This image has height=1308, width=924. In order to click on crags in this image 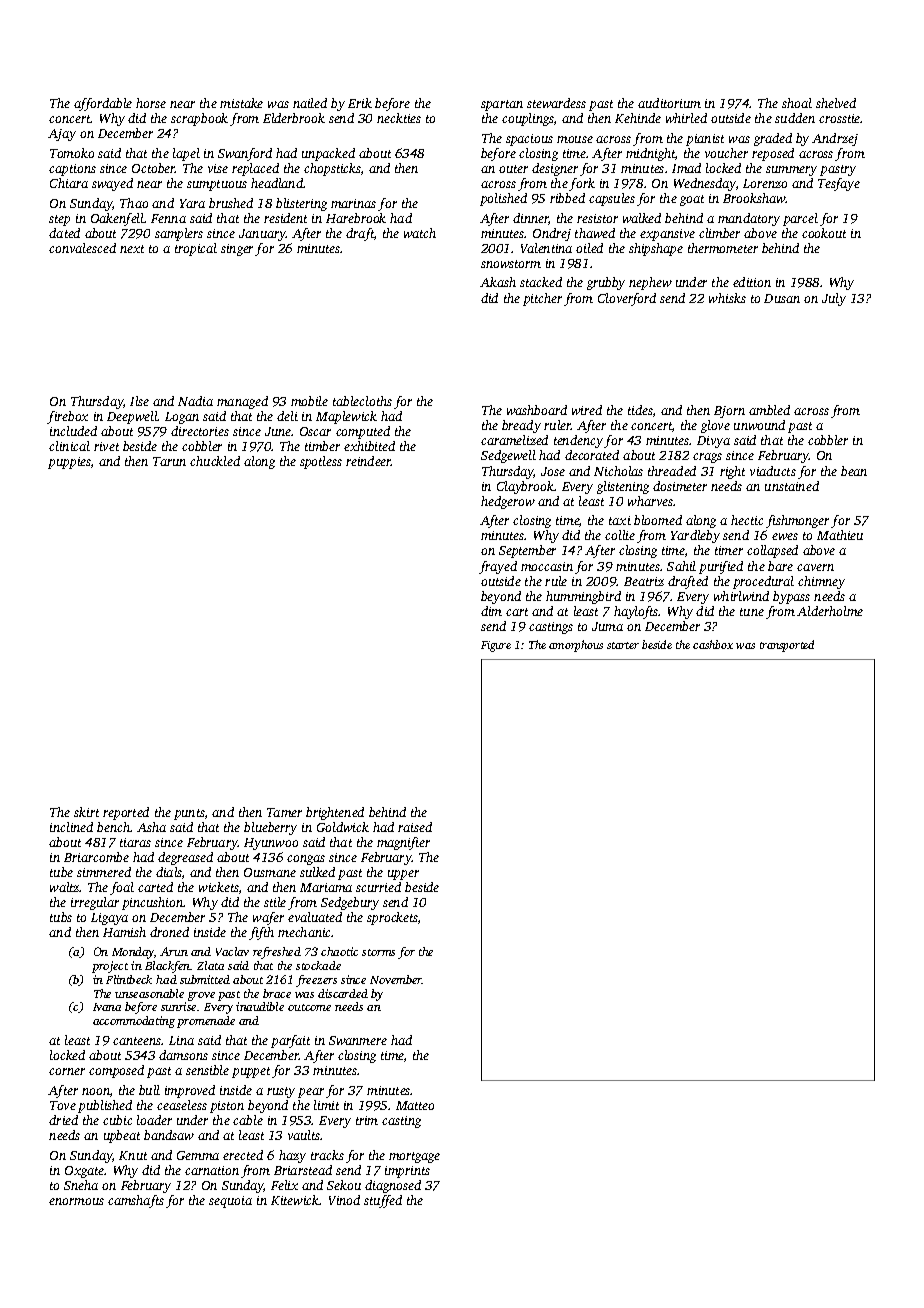, I will do `click(707, 458)`.
